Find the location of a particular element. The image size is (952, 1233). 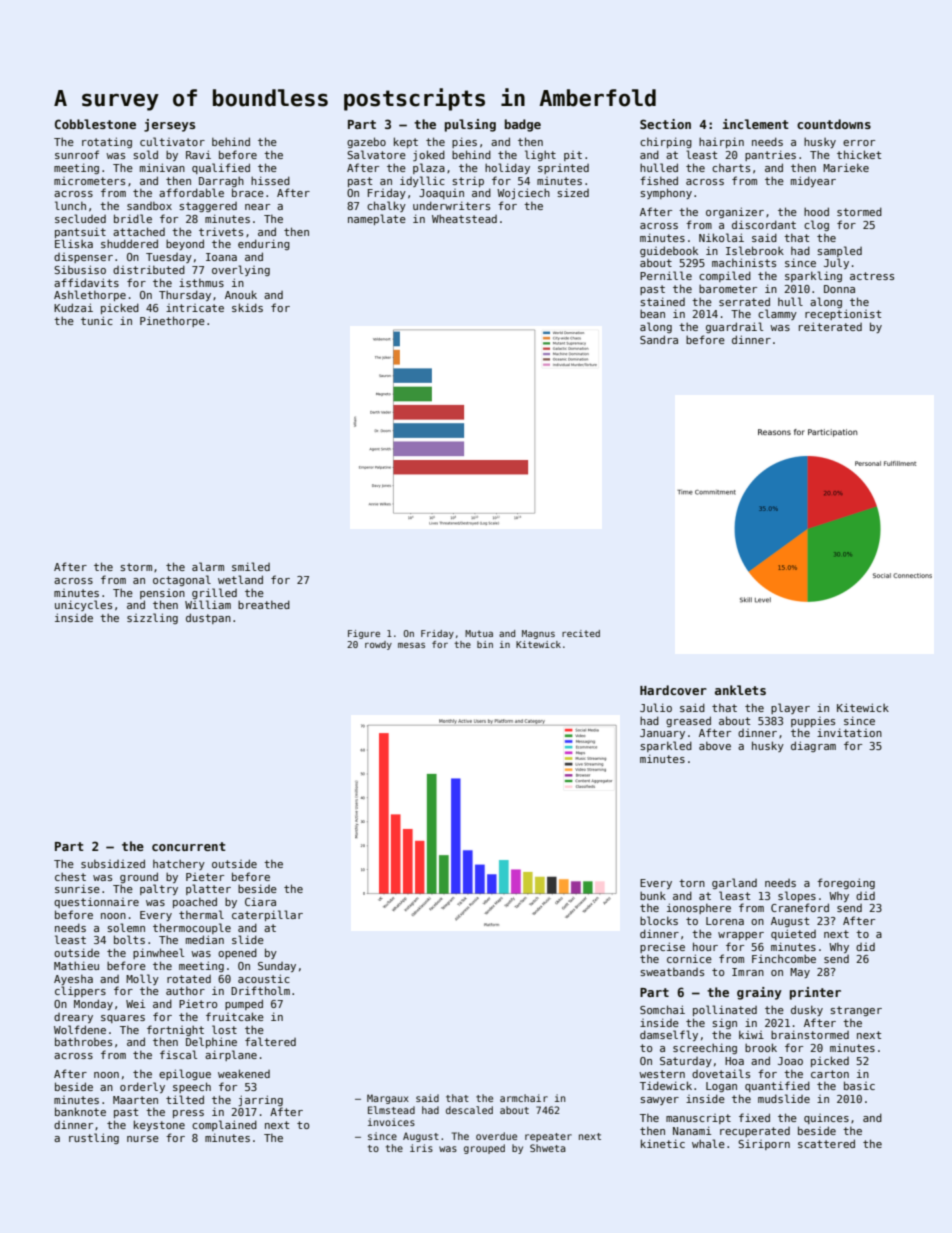

caterpillar is located at coordinates (267, 915).
